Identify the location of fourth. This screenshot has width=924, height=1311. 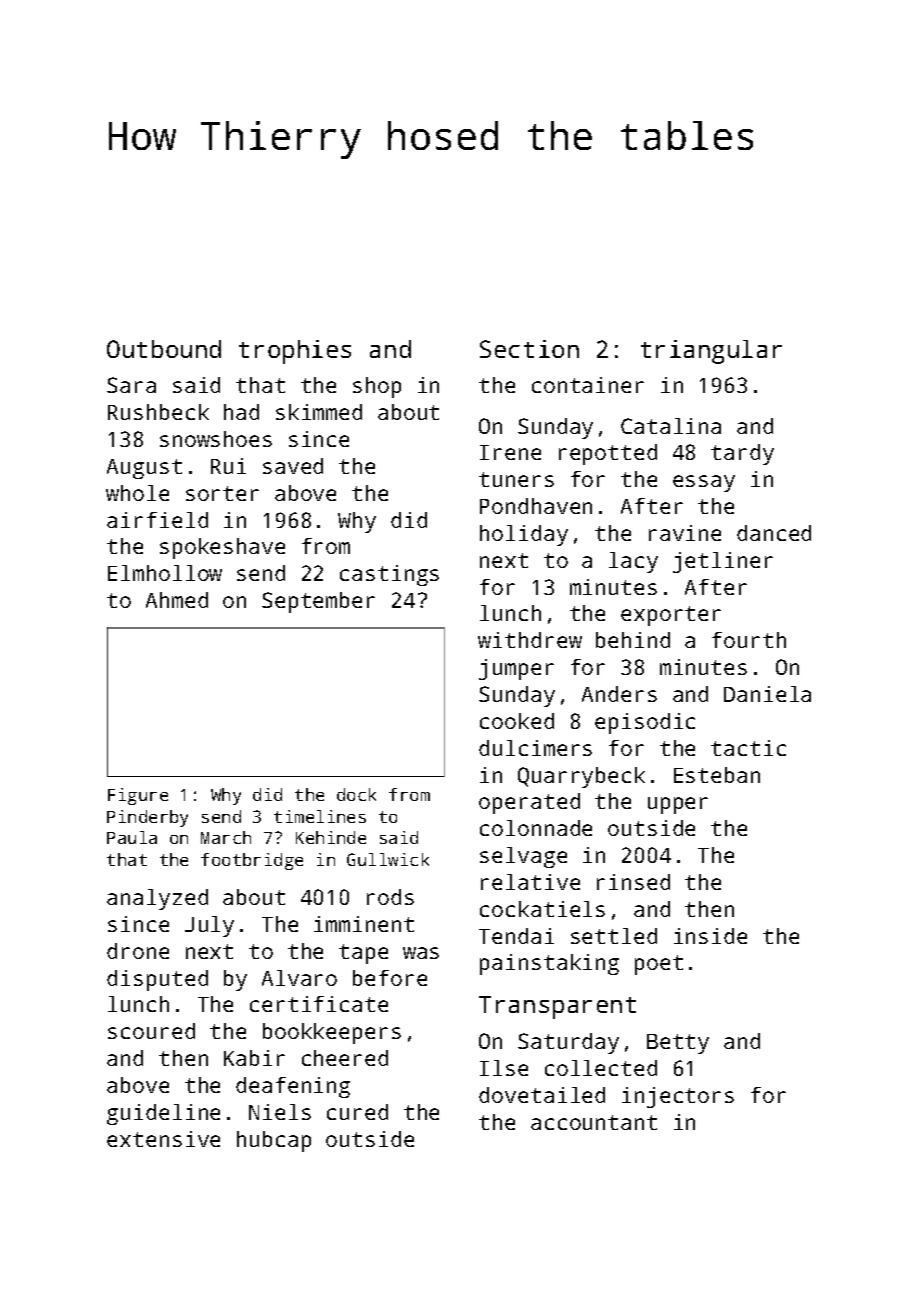
(749, 640).
